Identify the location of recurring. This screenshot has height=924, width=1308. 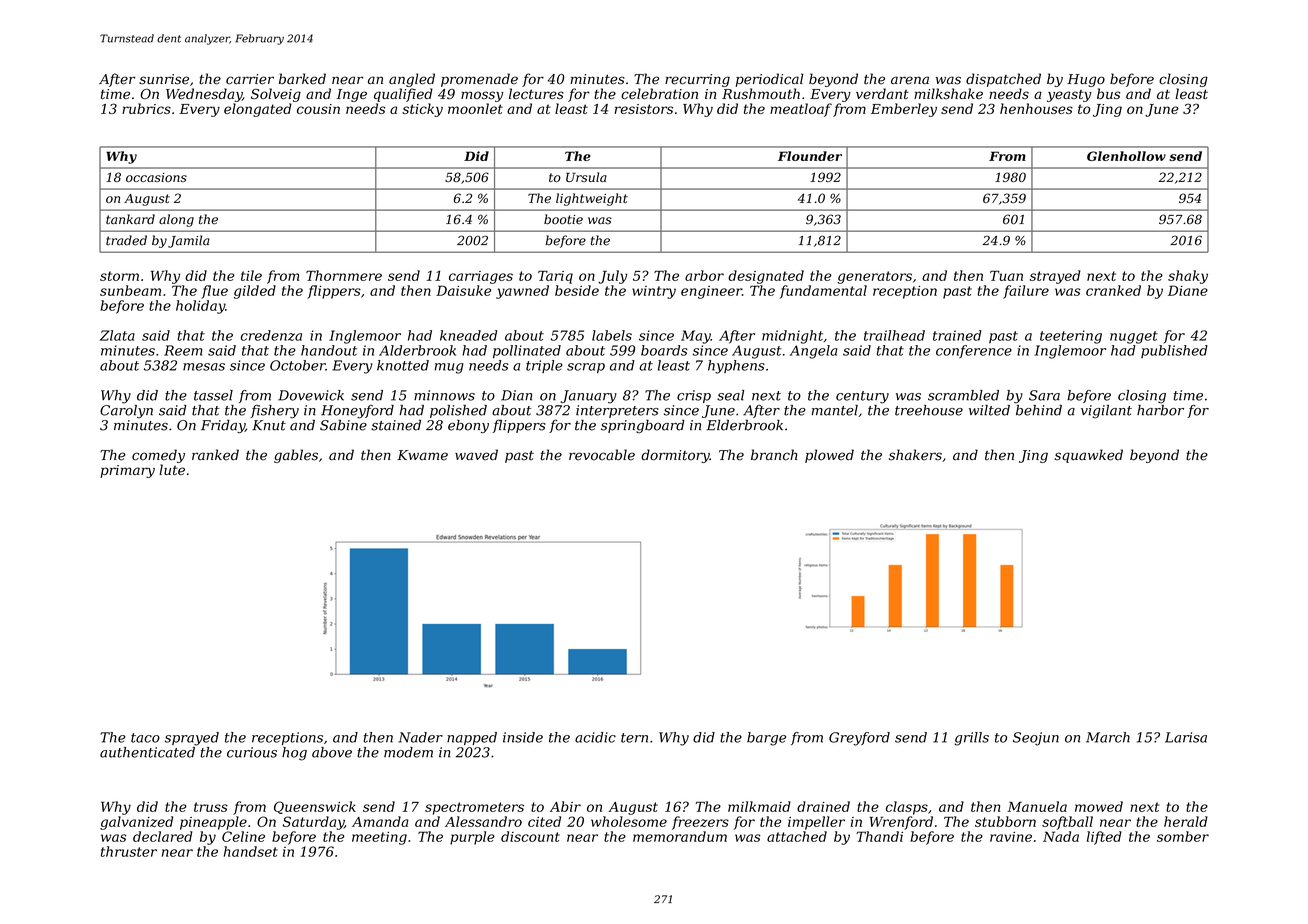
(697, 80).
